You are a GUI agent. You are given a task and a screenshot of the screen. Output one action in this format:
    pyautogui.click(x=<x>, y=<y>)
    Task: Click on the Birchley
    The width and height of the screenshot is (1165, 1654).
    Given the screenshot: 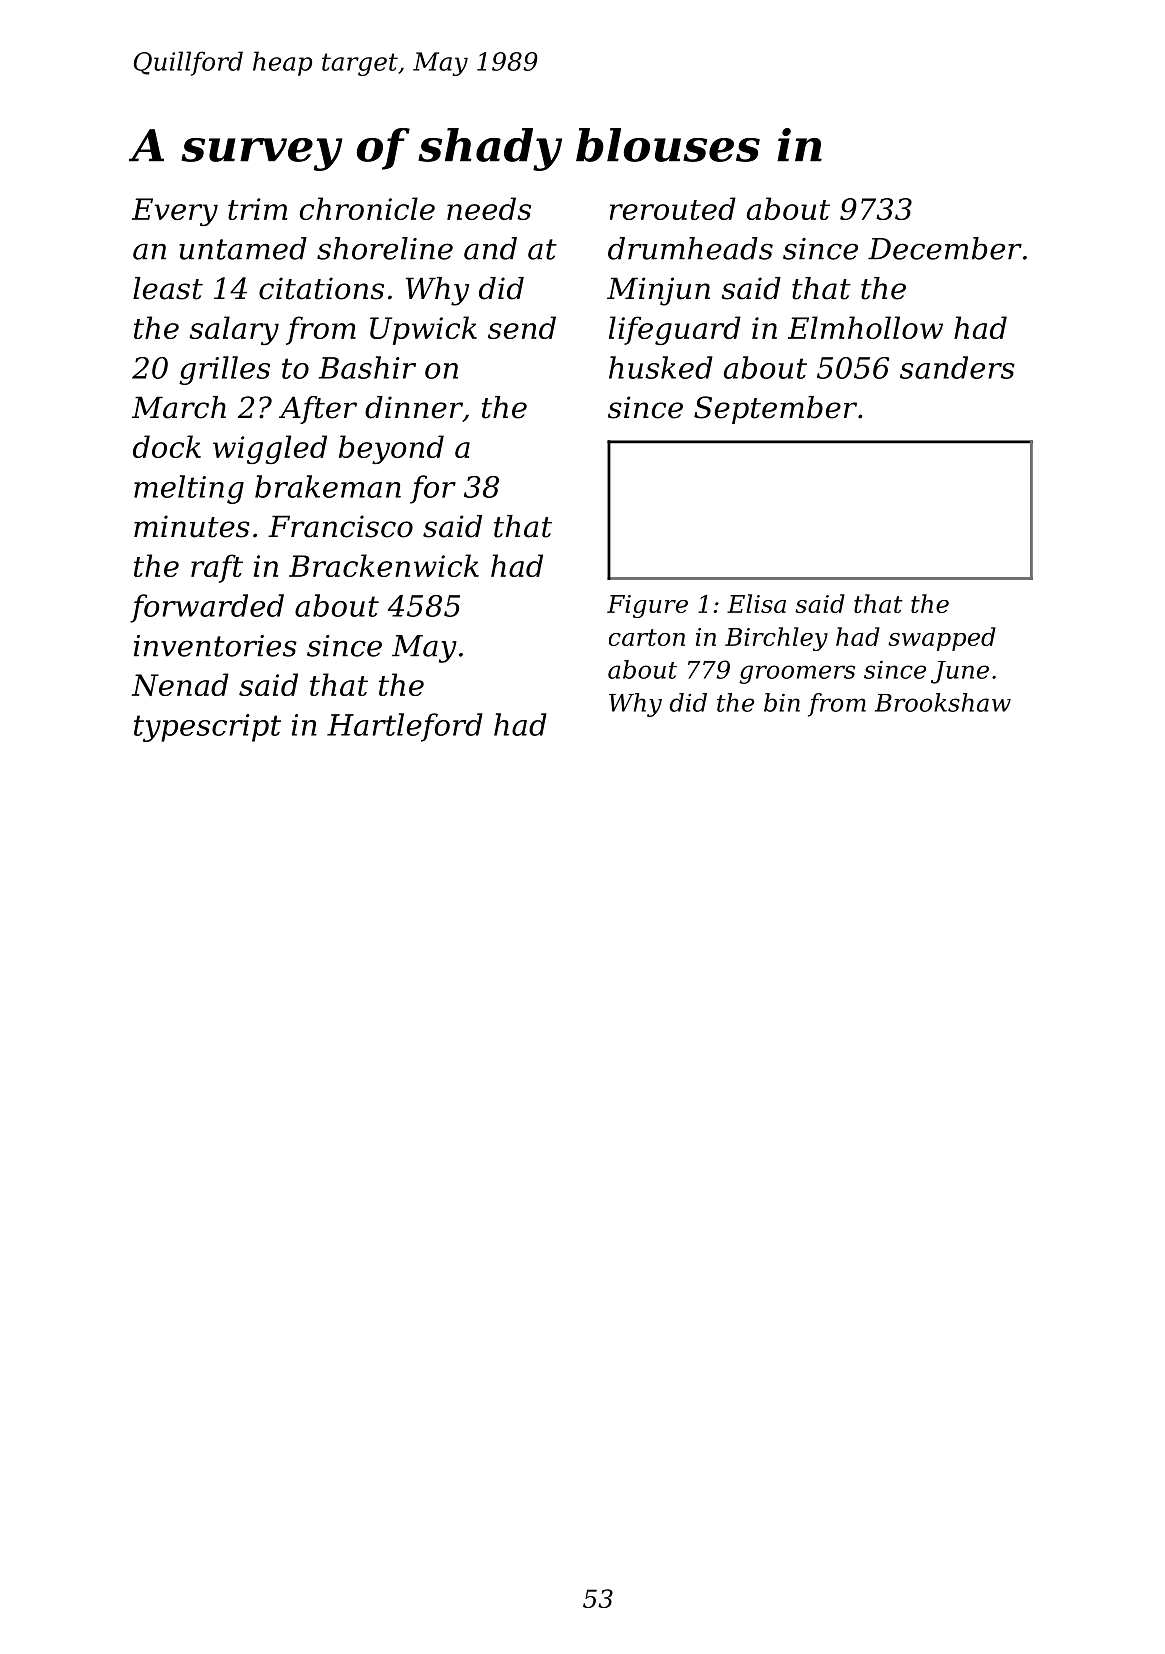 What is the action you would take?
    pyautogui.click(x=776, y=639)
